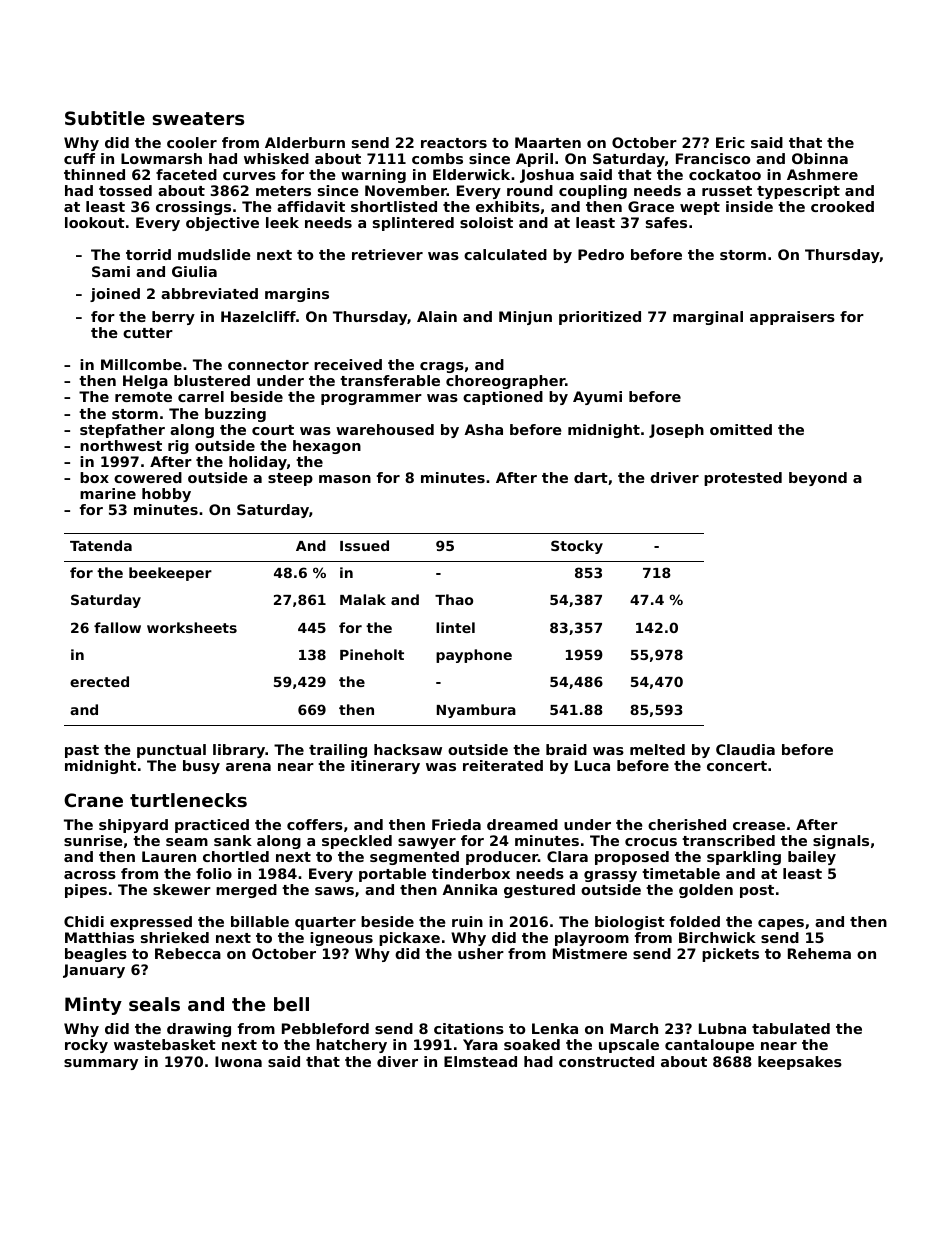 The image size is (952, 1233). I want to click on curves, so click(249, 176).
